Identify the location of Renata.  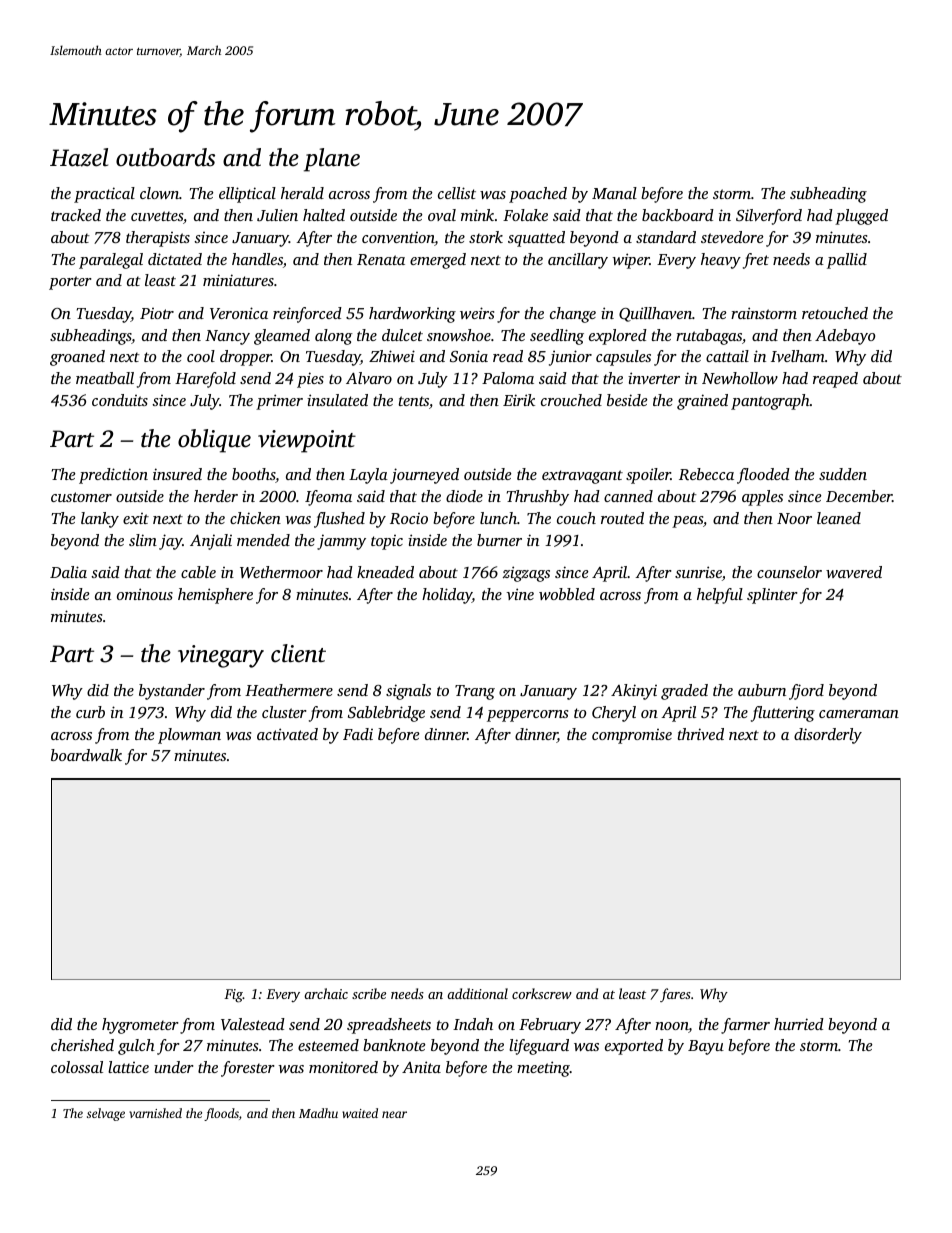
(381, 259).
